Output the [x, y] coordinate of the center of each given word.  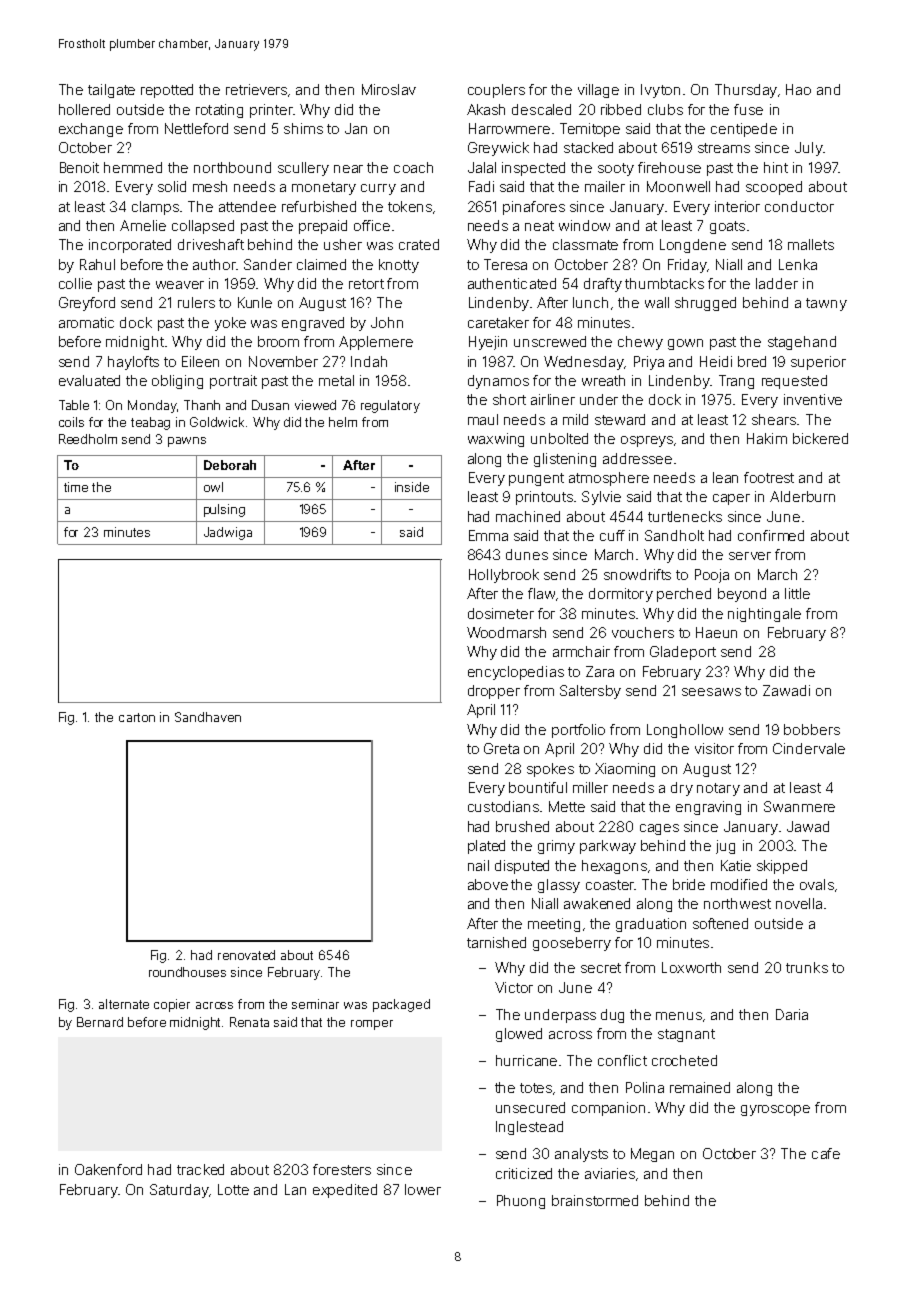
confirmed [771, 535]
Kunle [255, 302]
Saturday [179, 1191]
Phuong [521, 1202]
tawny [826, 304]
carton [137, 717]
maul [483, 419]
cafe [826, 1153]
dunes [527, 554]
